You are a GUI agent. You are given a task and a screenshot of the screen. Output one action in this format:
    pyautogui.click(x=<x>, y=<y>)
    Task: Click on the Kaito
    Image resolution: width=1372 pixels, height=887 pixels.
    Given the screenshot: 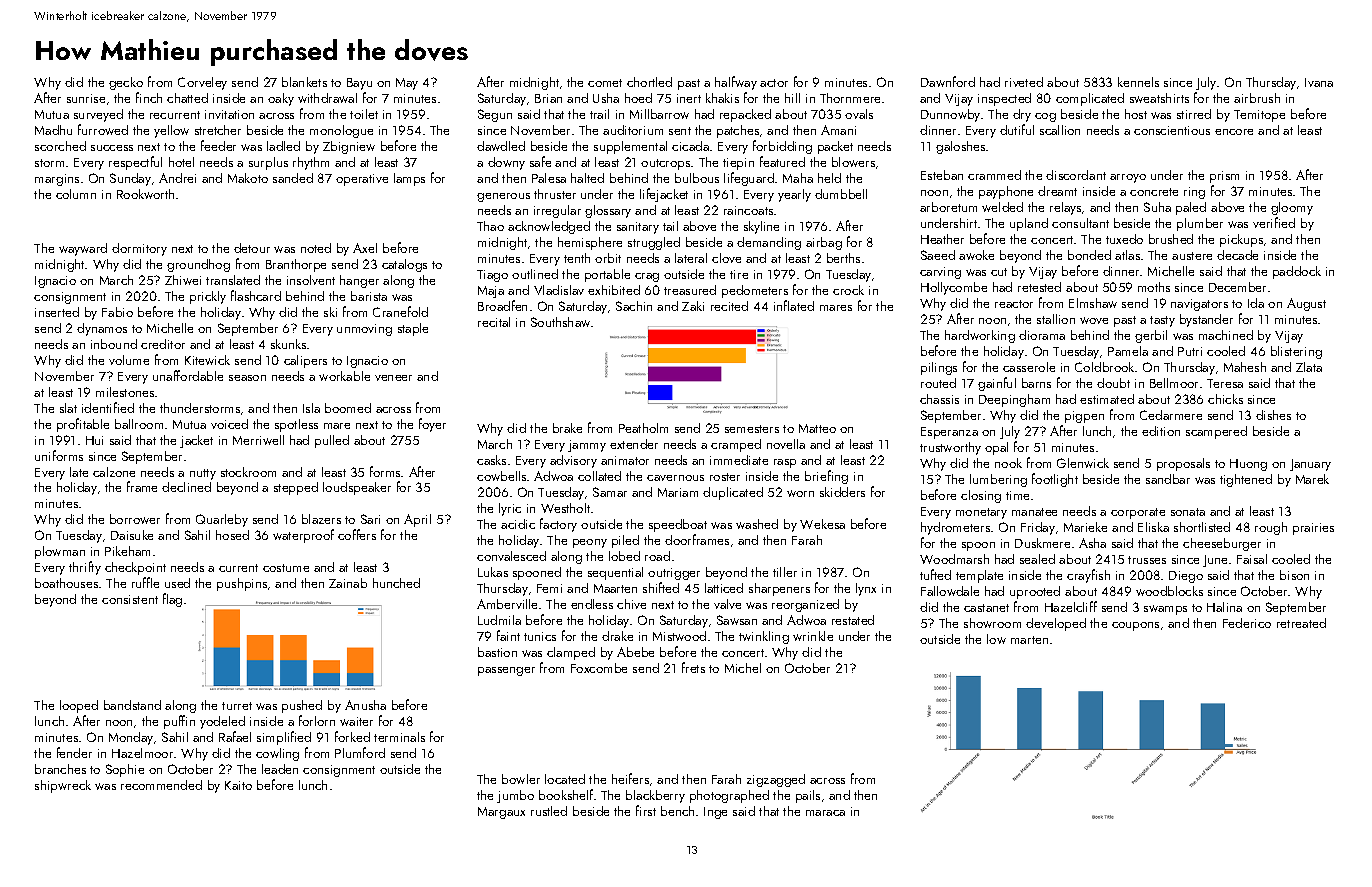 What is the action you would take?
    pyautogui.click(x=238, y=785)
